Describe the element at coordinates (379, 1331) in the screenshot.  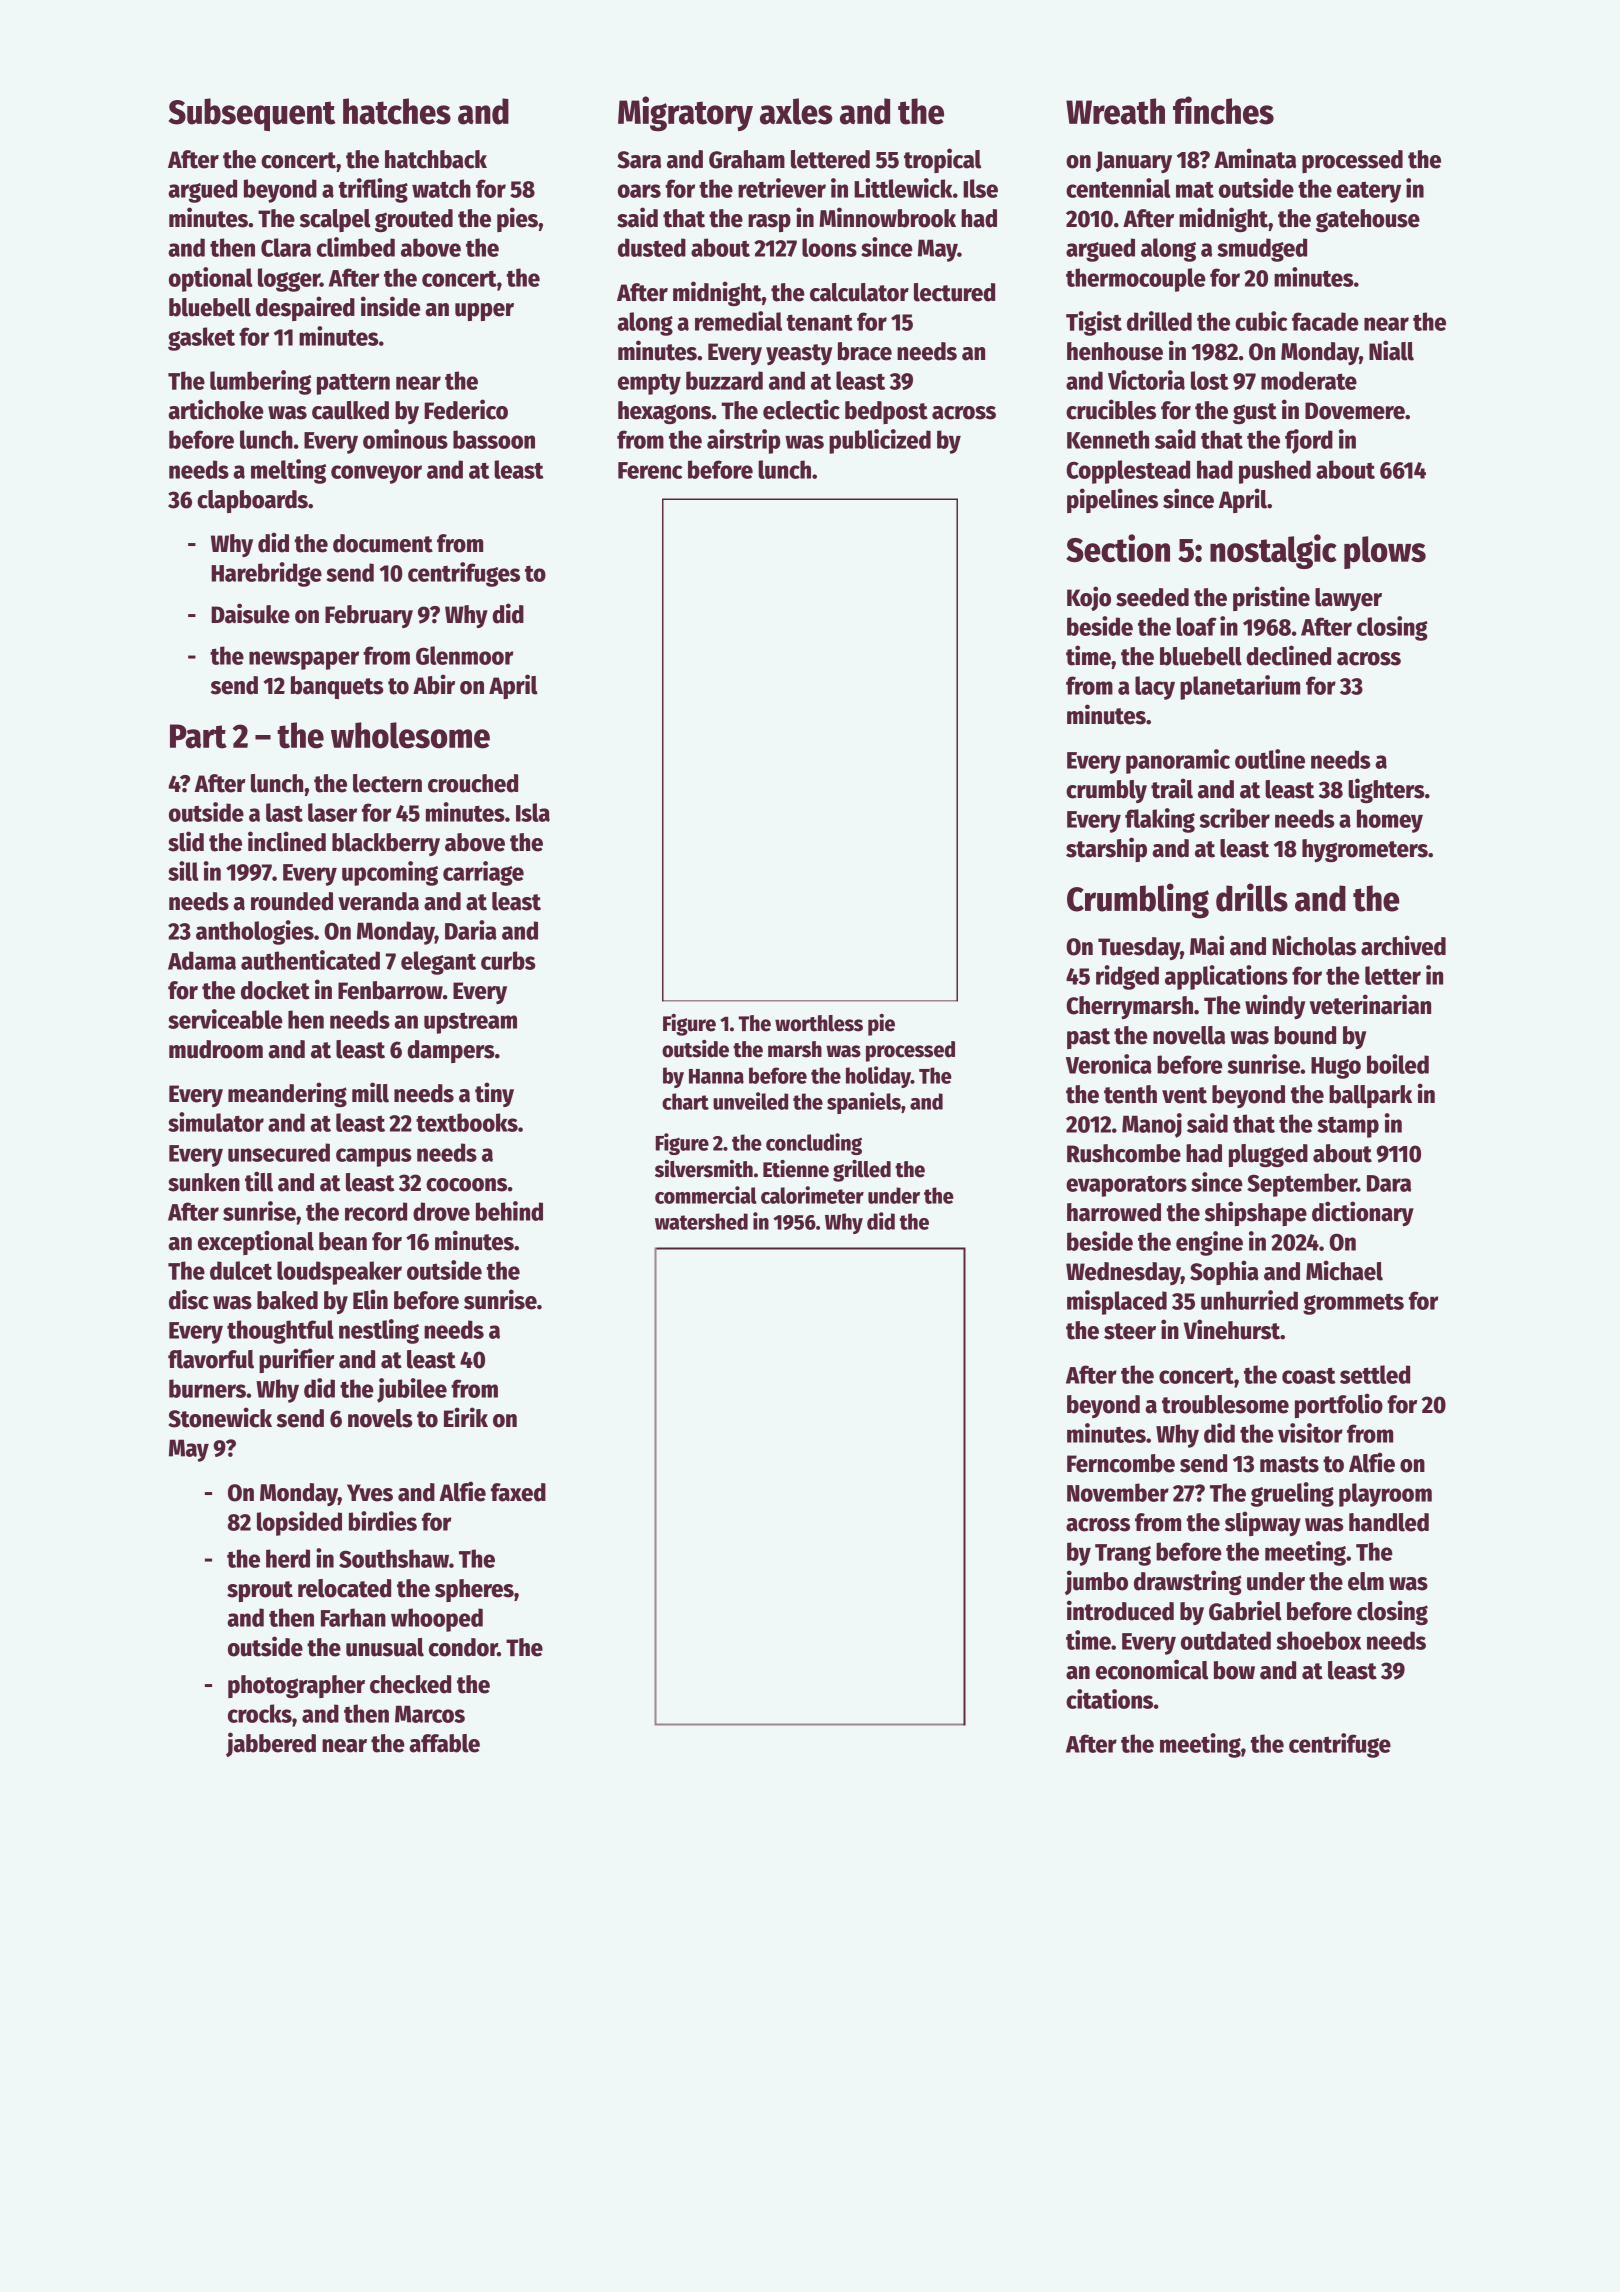
I see `nestling` at that location.
